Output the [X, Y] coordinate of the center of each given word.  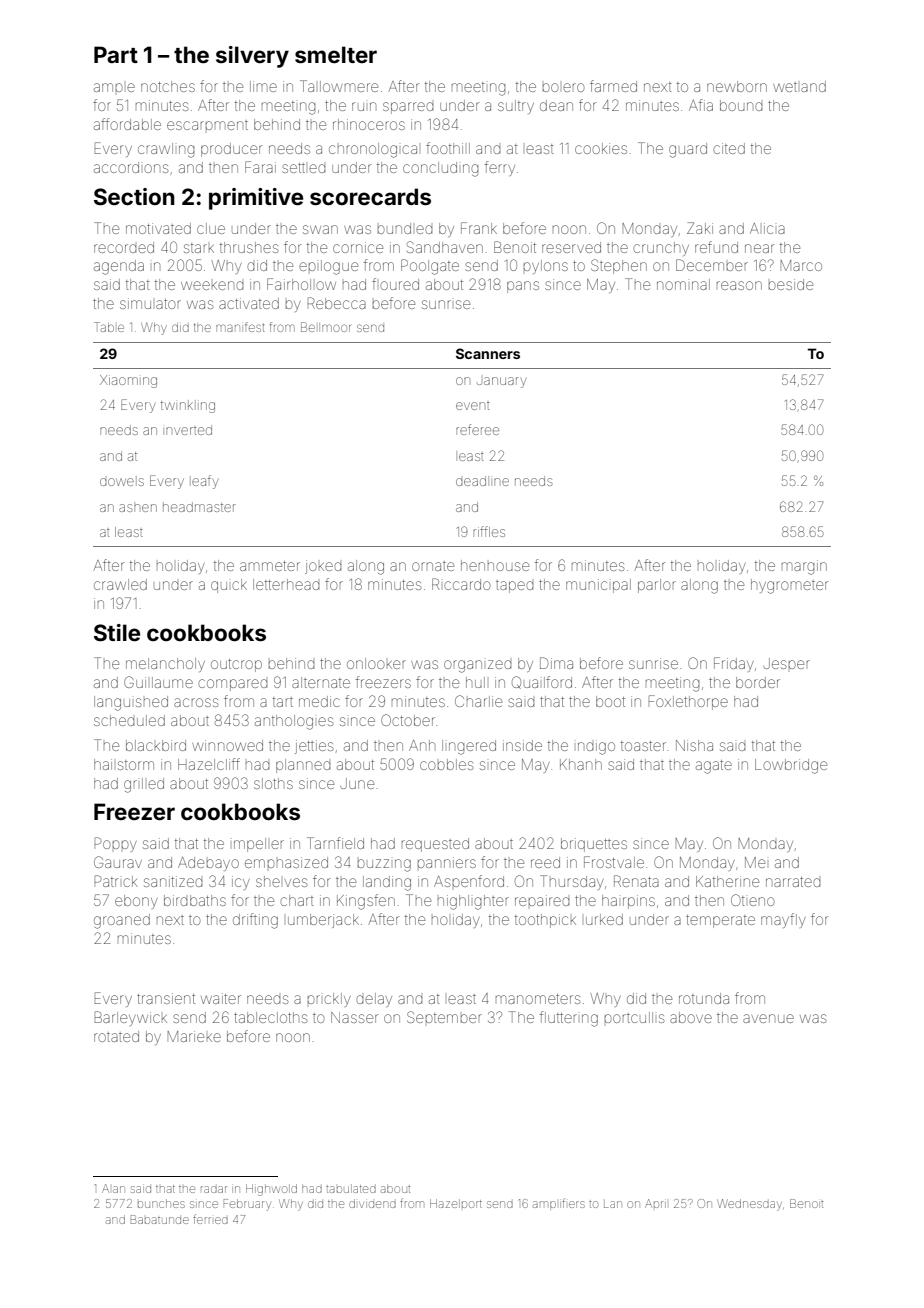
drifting [255, 921]
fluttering [569, 1019]
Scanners [488, 353]
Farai [260, 167]
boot [610, 701]
